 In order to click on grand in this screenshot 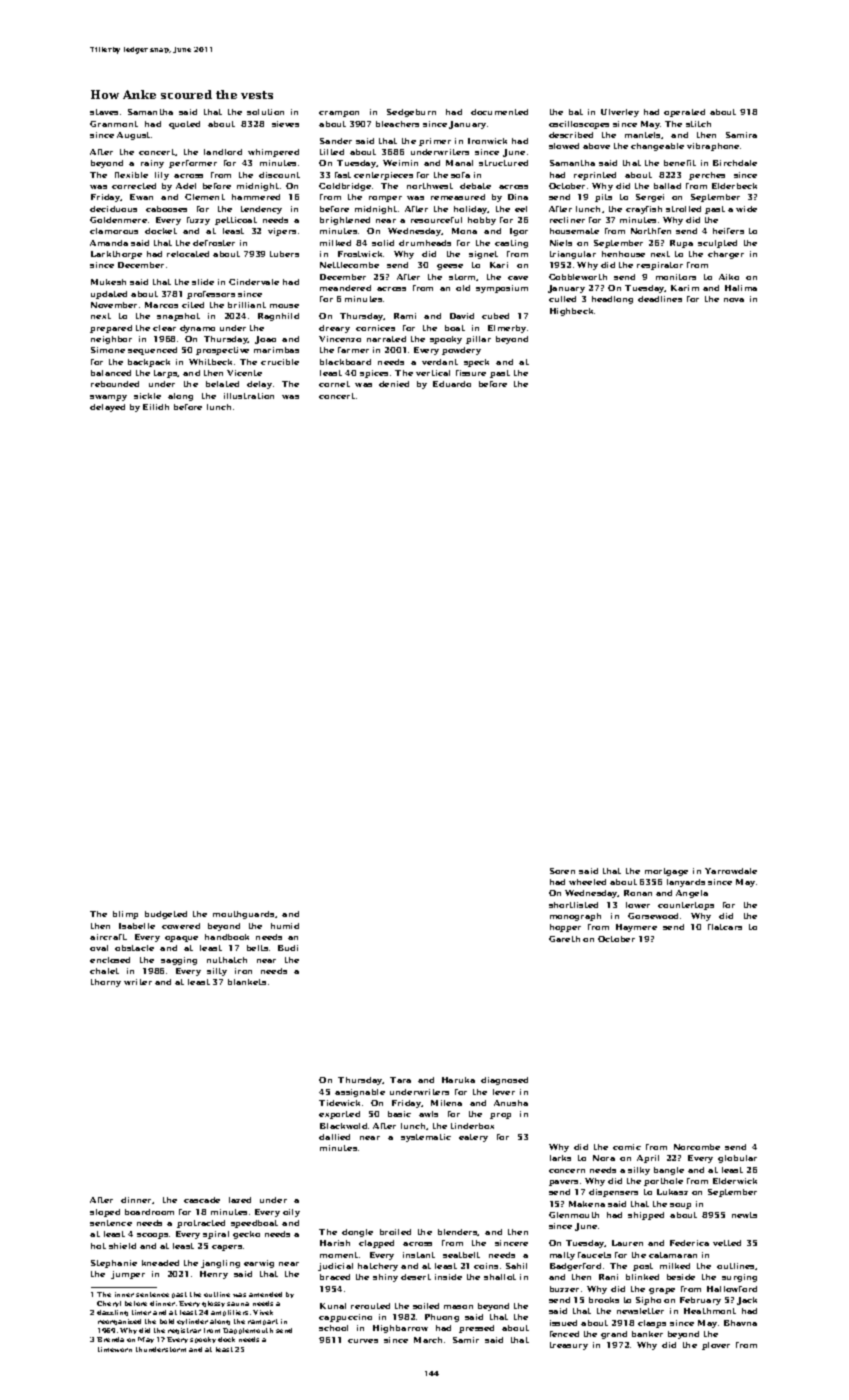, I will do `click(614, 1335)`.
